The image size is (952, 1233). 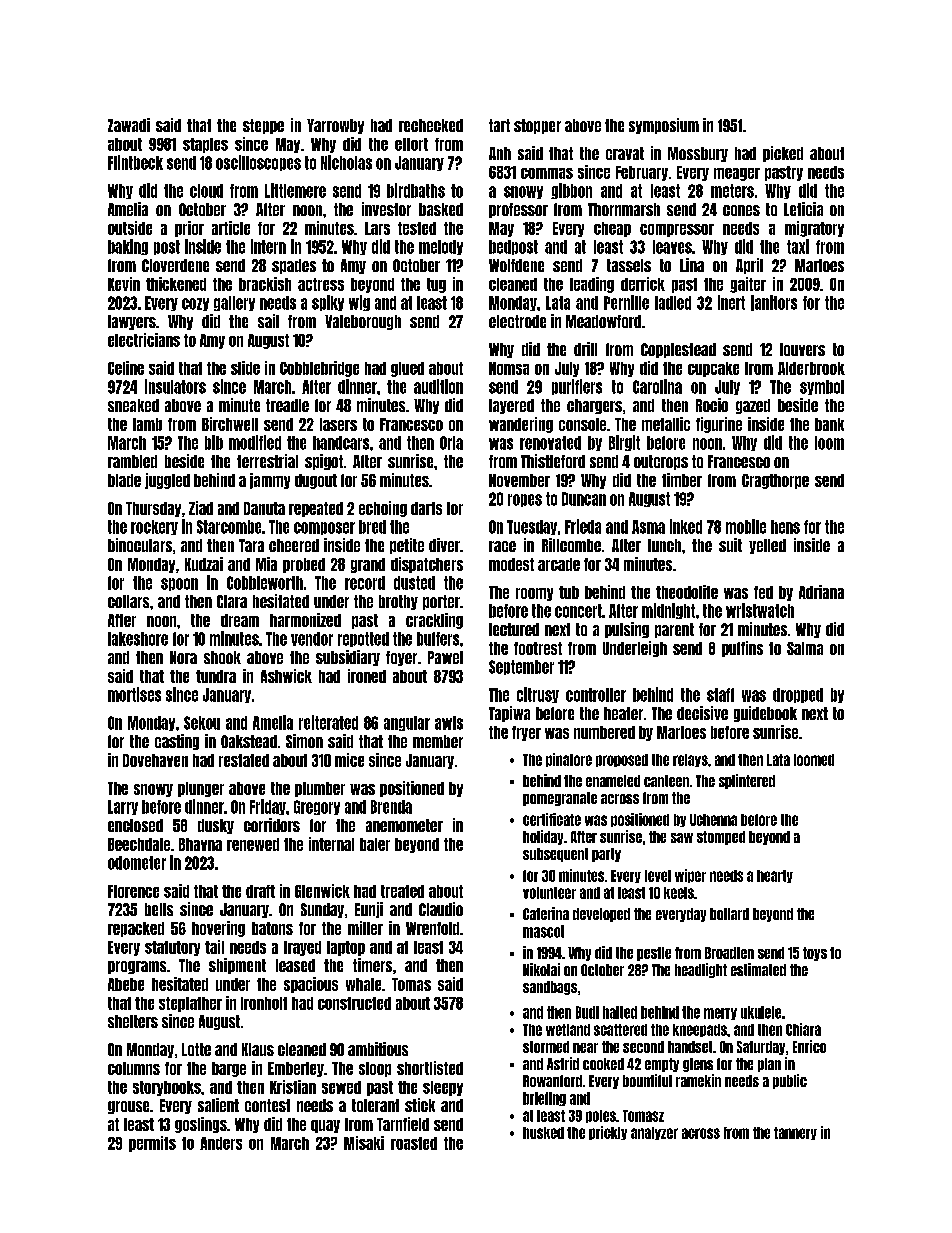 I want to click on Zawadi, so click(x=129, y=125).
